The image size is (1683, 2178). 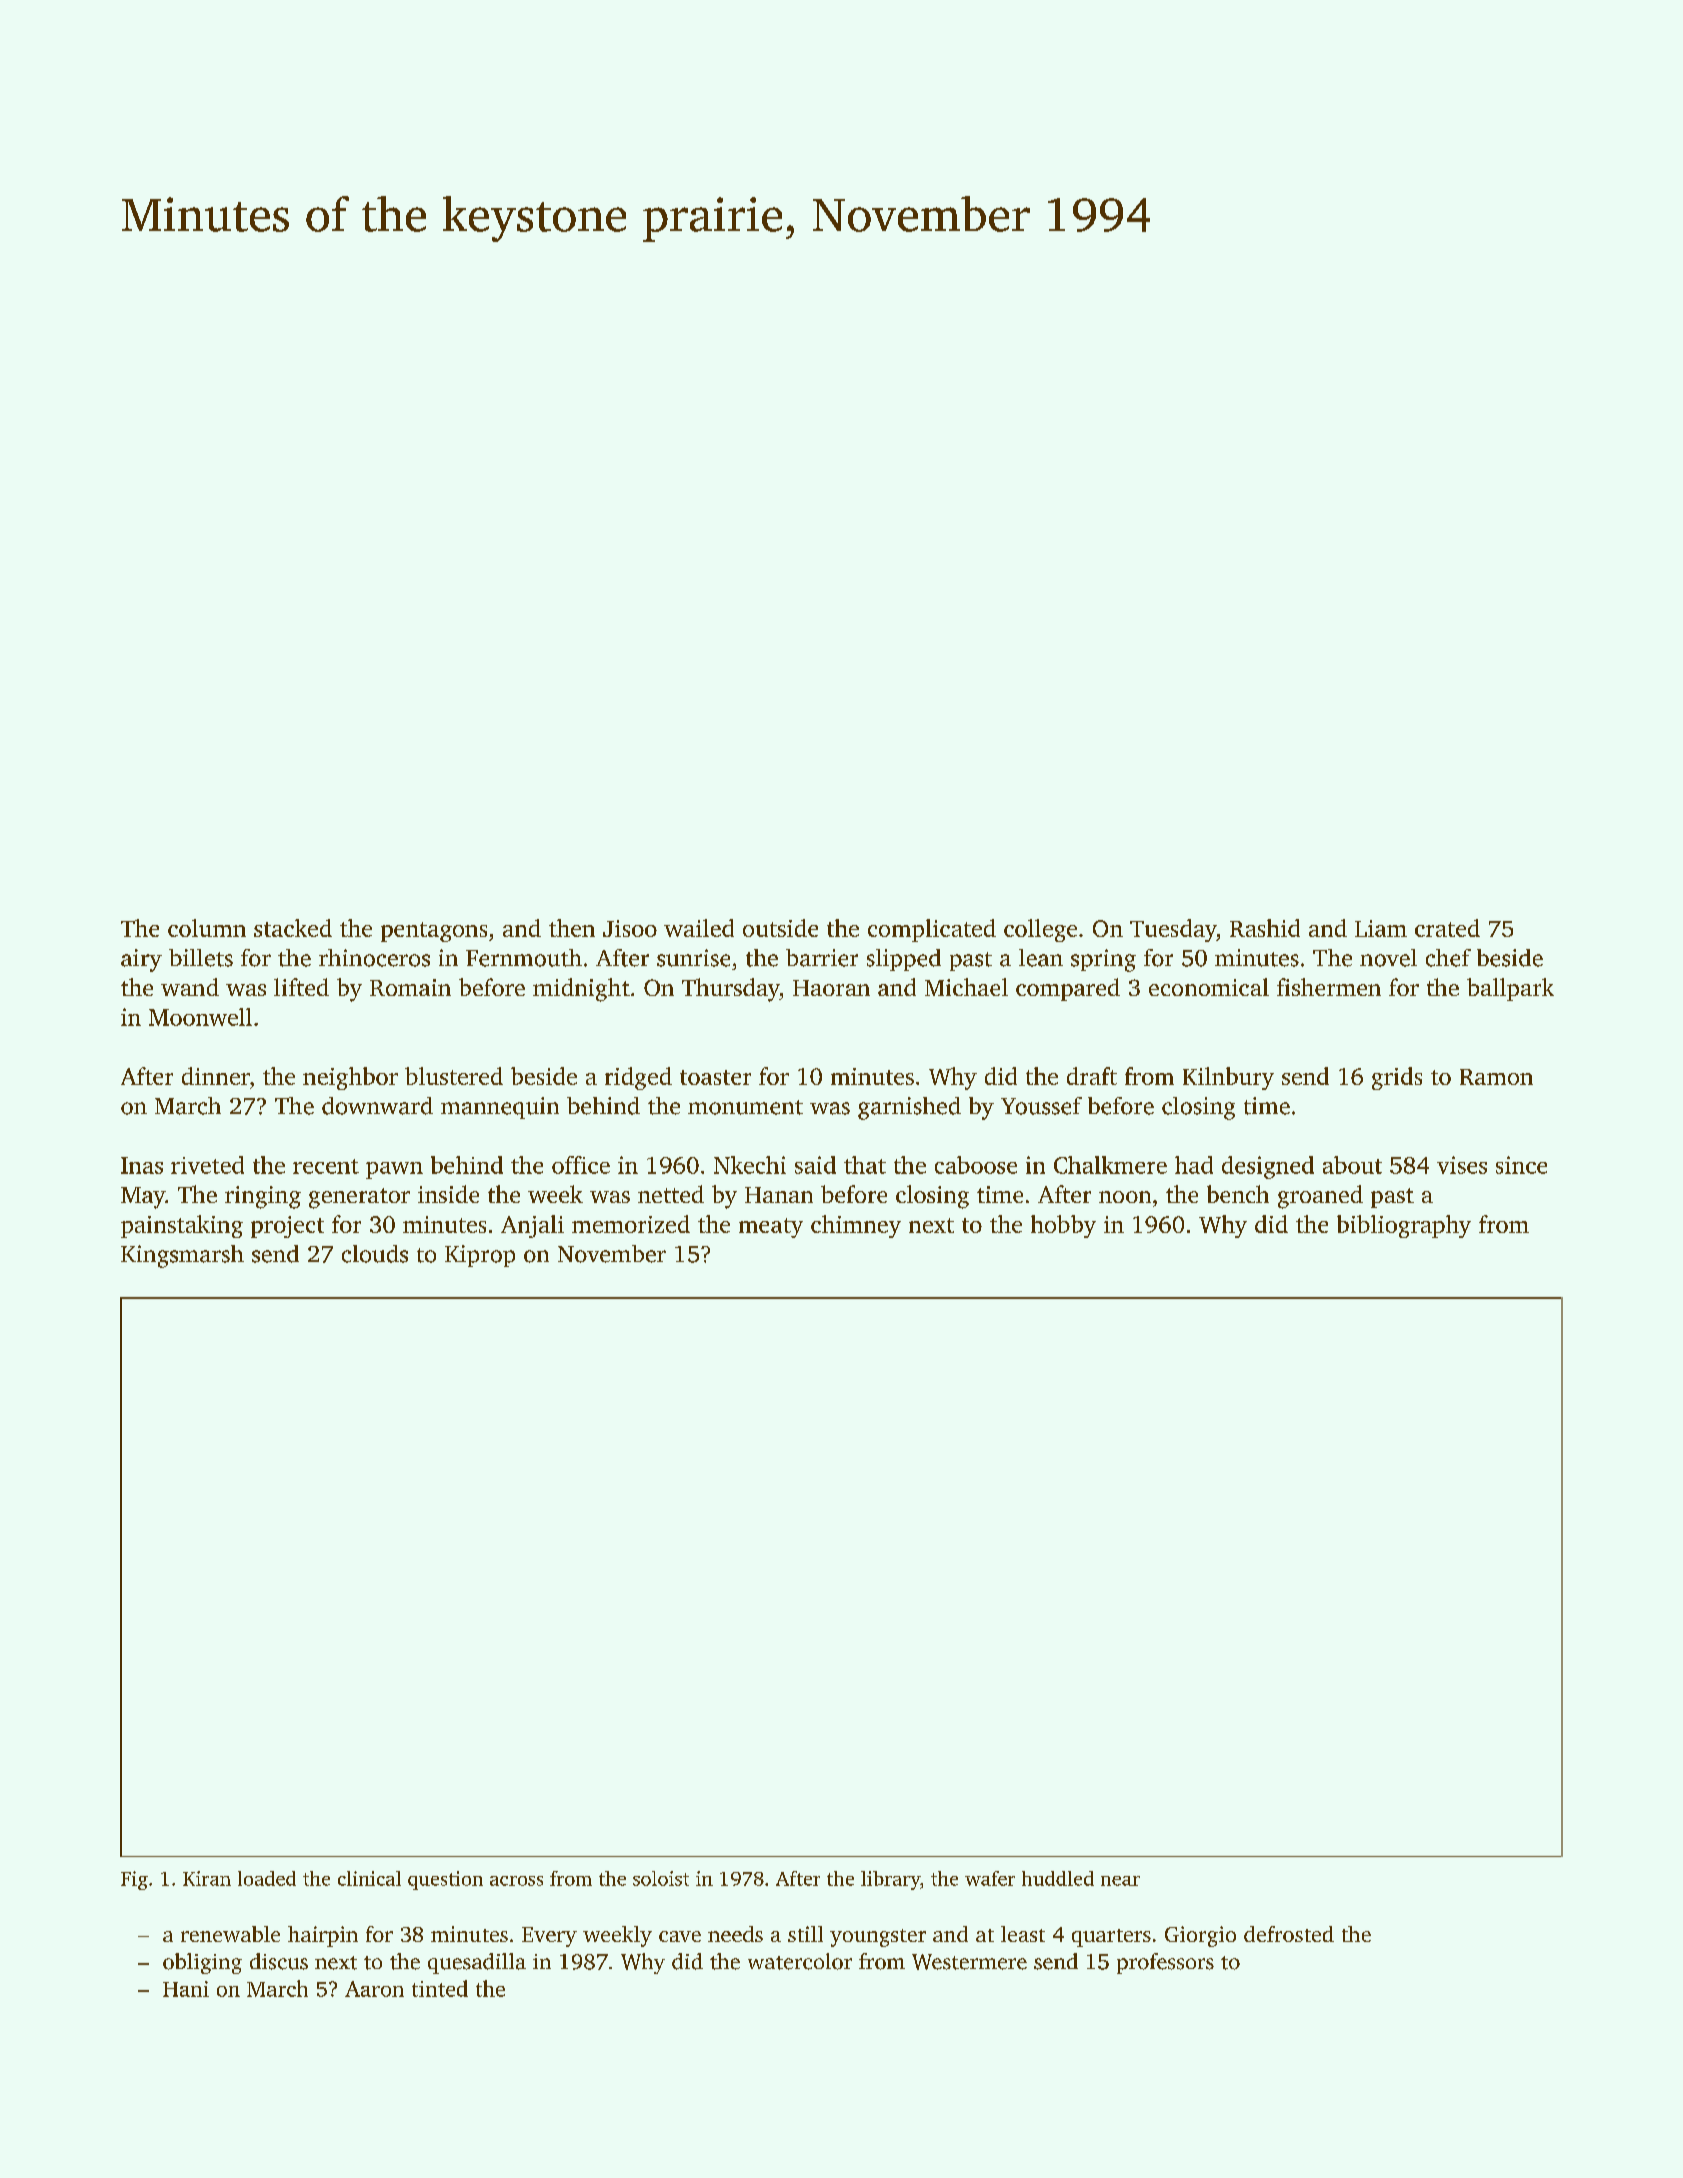 What do you see at coordinates (1397, 1078) in the image?
I see `grids` at bounding box center [1397, 1078].
